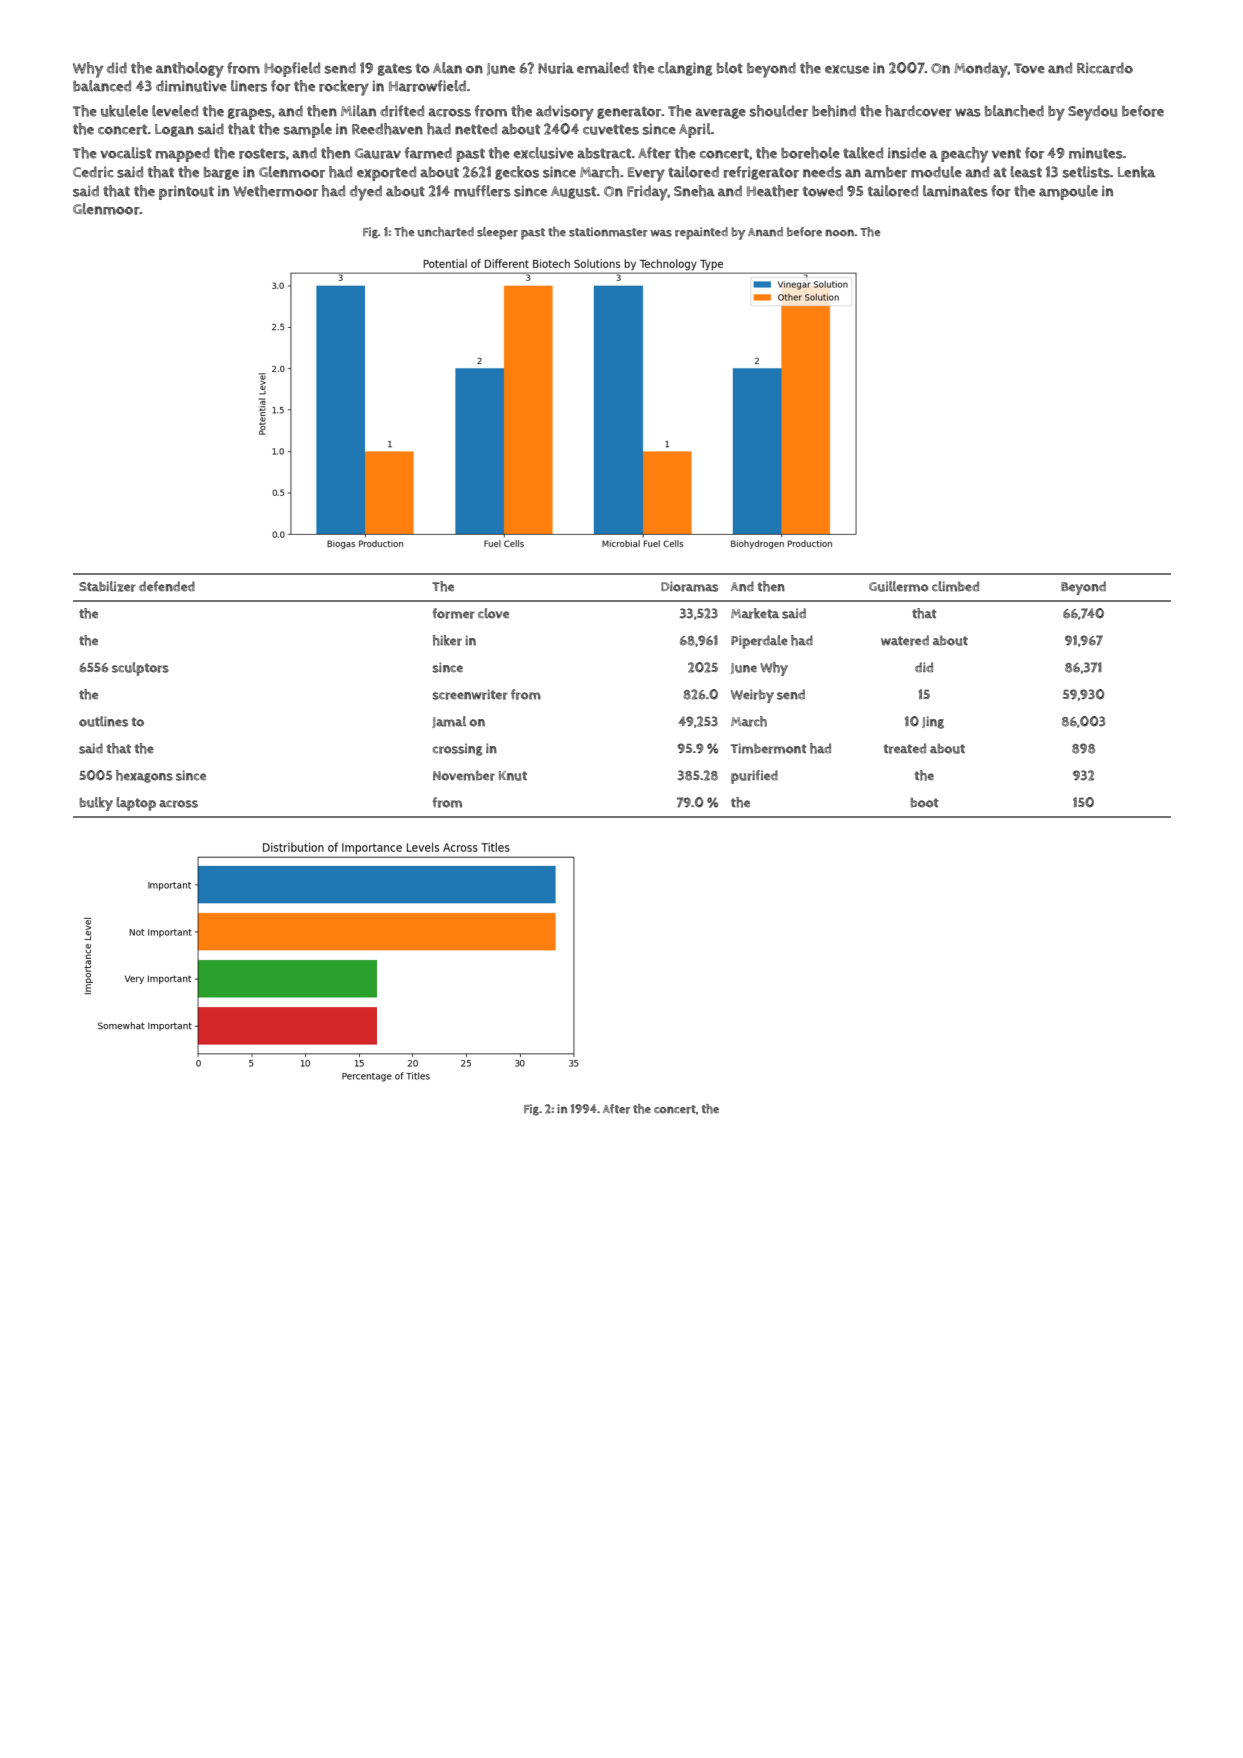  What do you see at coordinates (1029, 68) in the image?
I see `Tove` at bounding box center [1029, 68].
